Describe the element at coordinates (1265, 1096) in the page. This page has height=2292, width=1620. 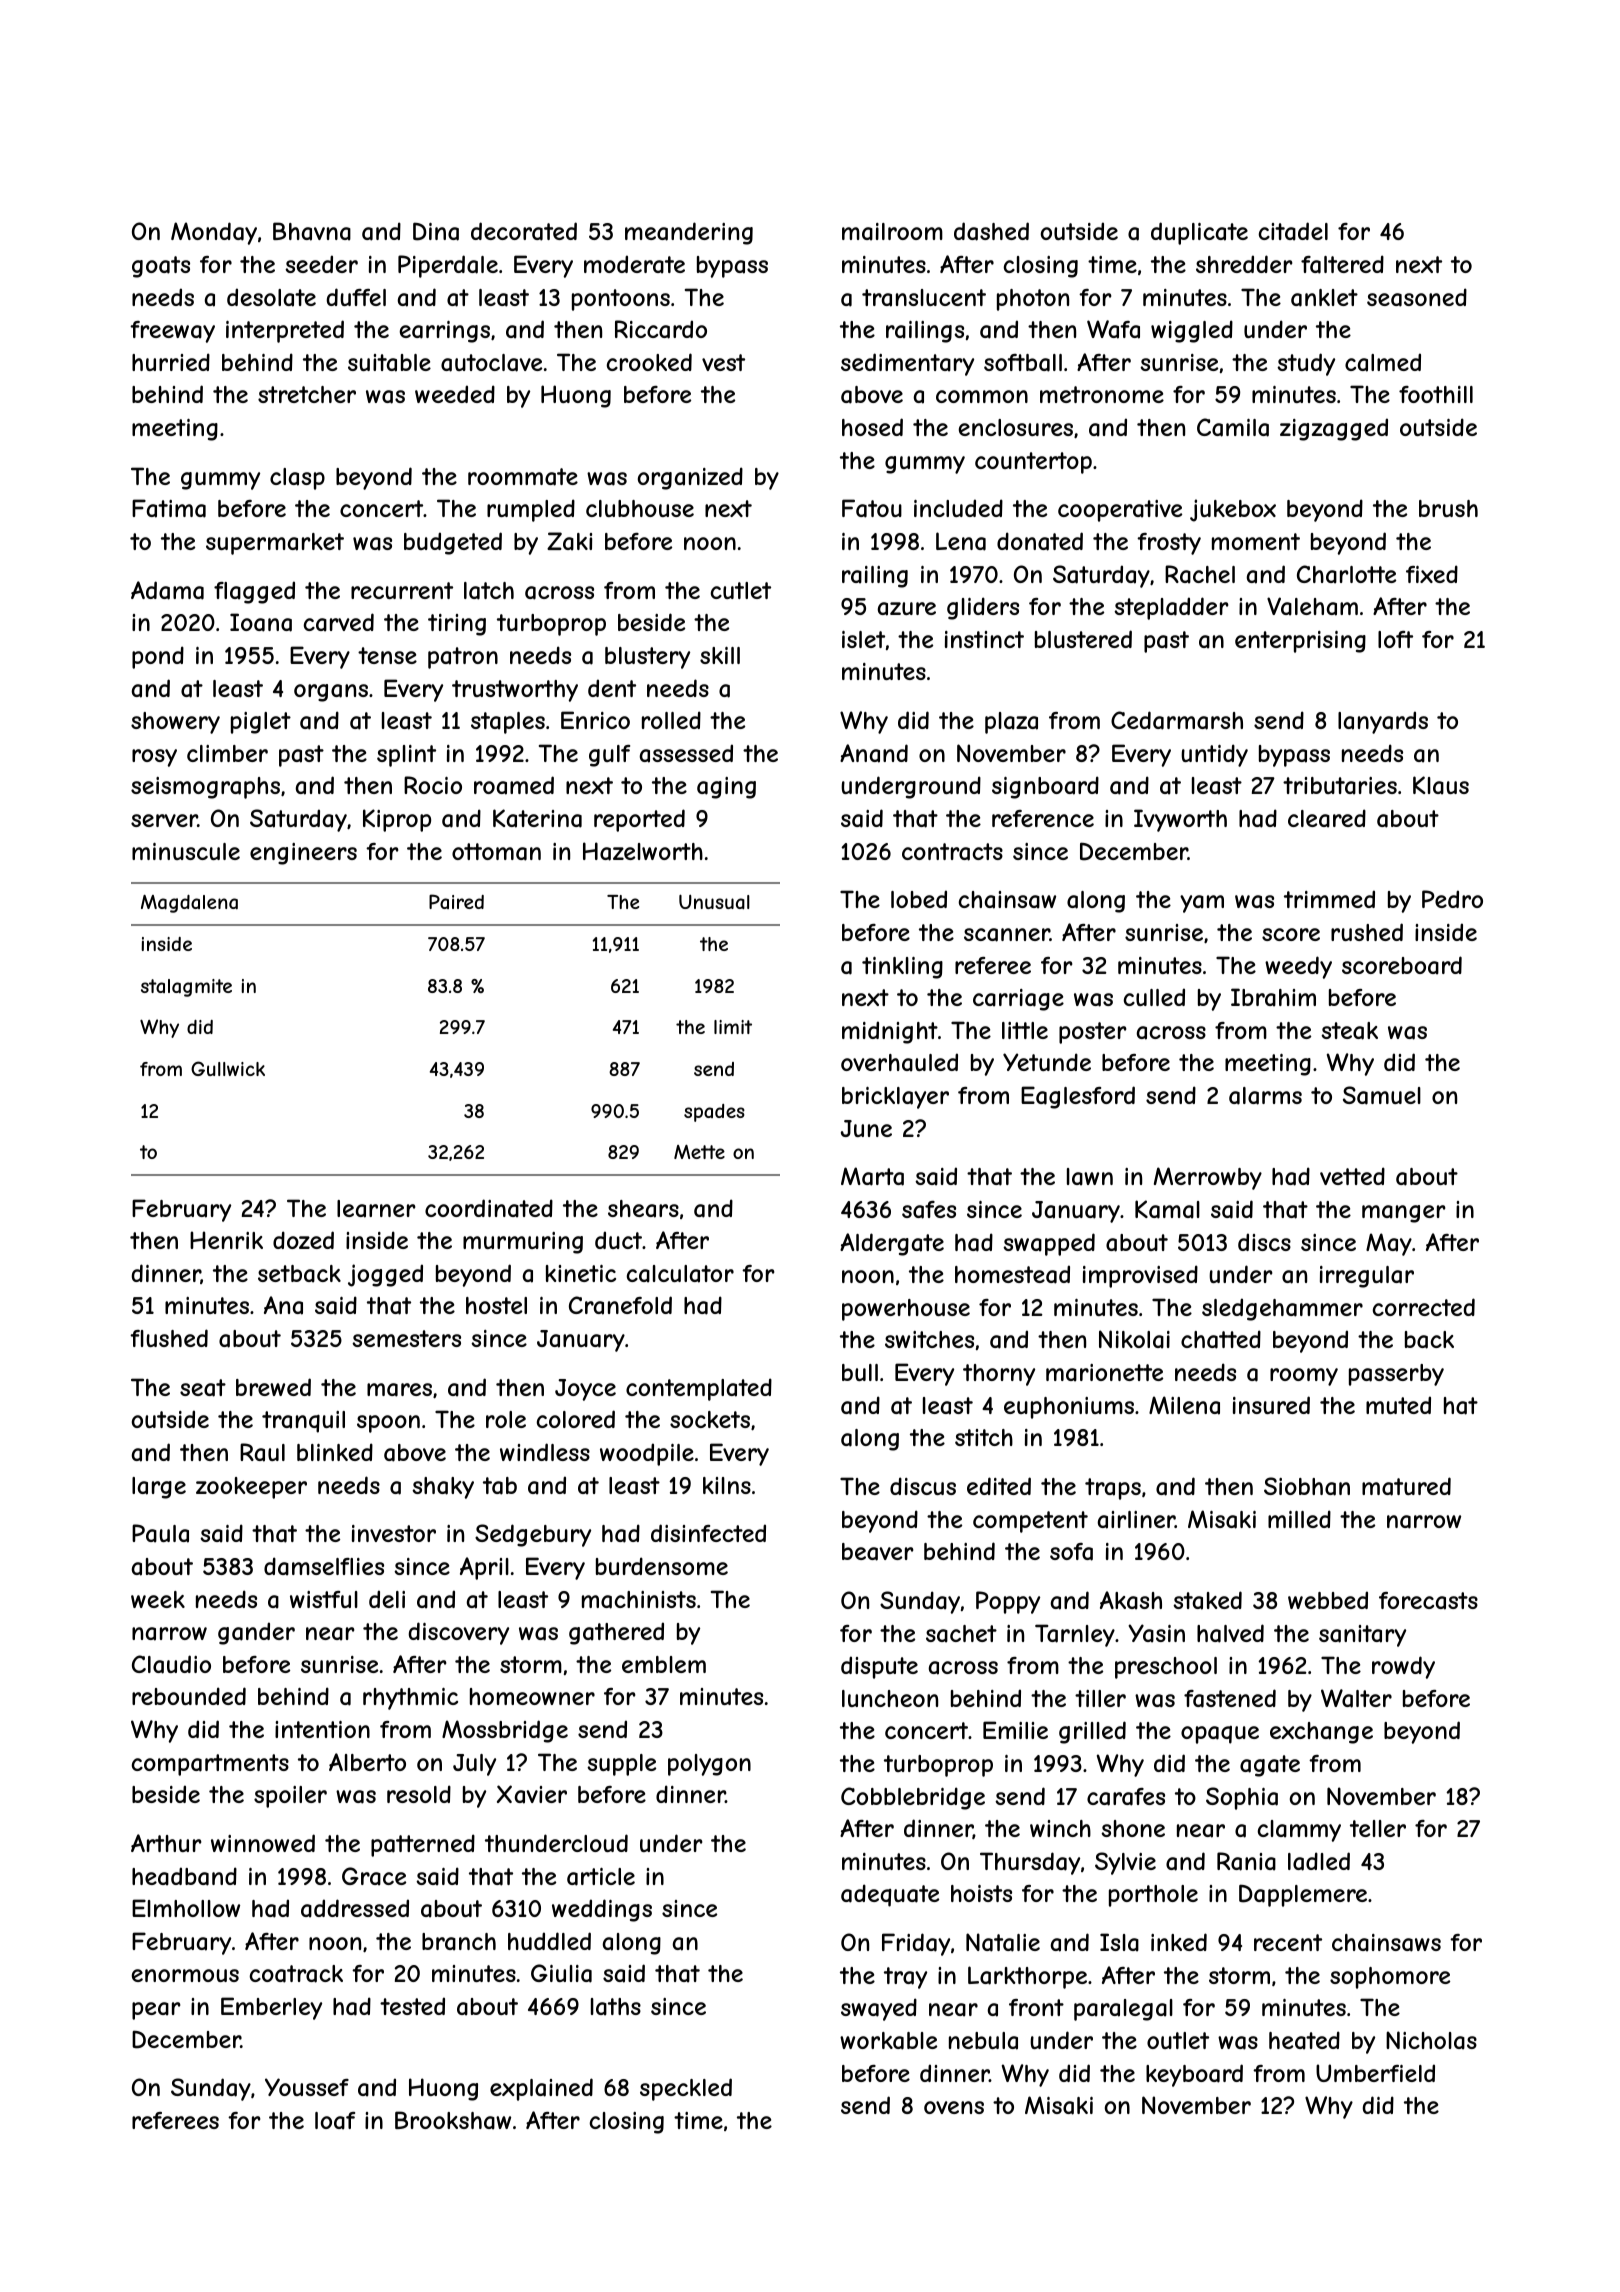
I see `alarms` at that location.
